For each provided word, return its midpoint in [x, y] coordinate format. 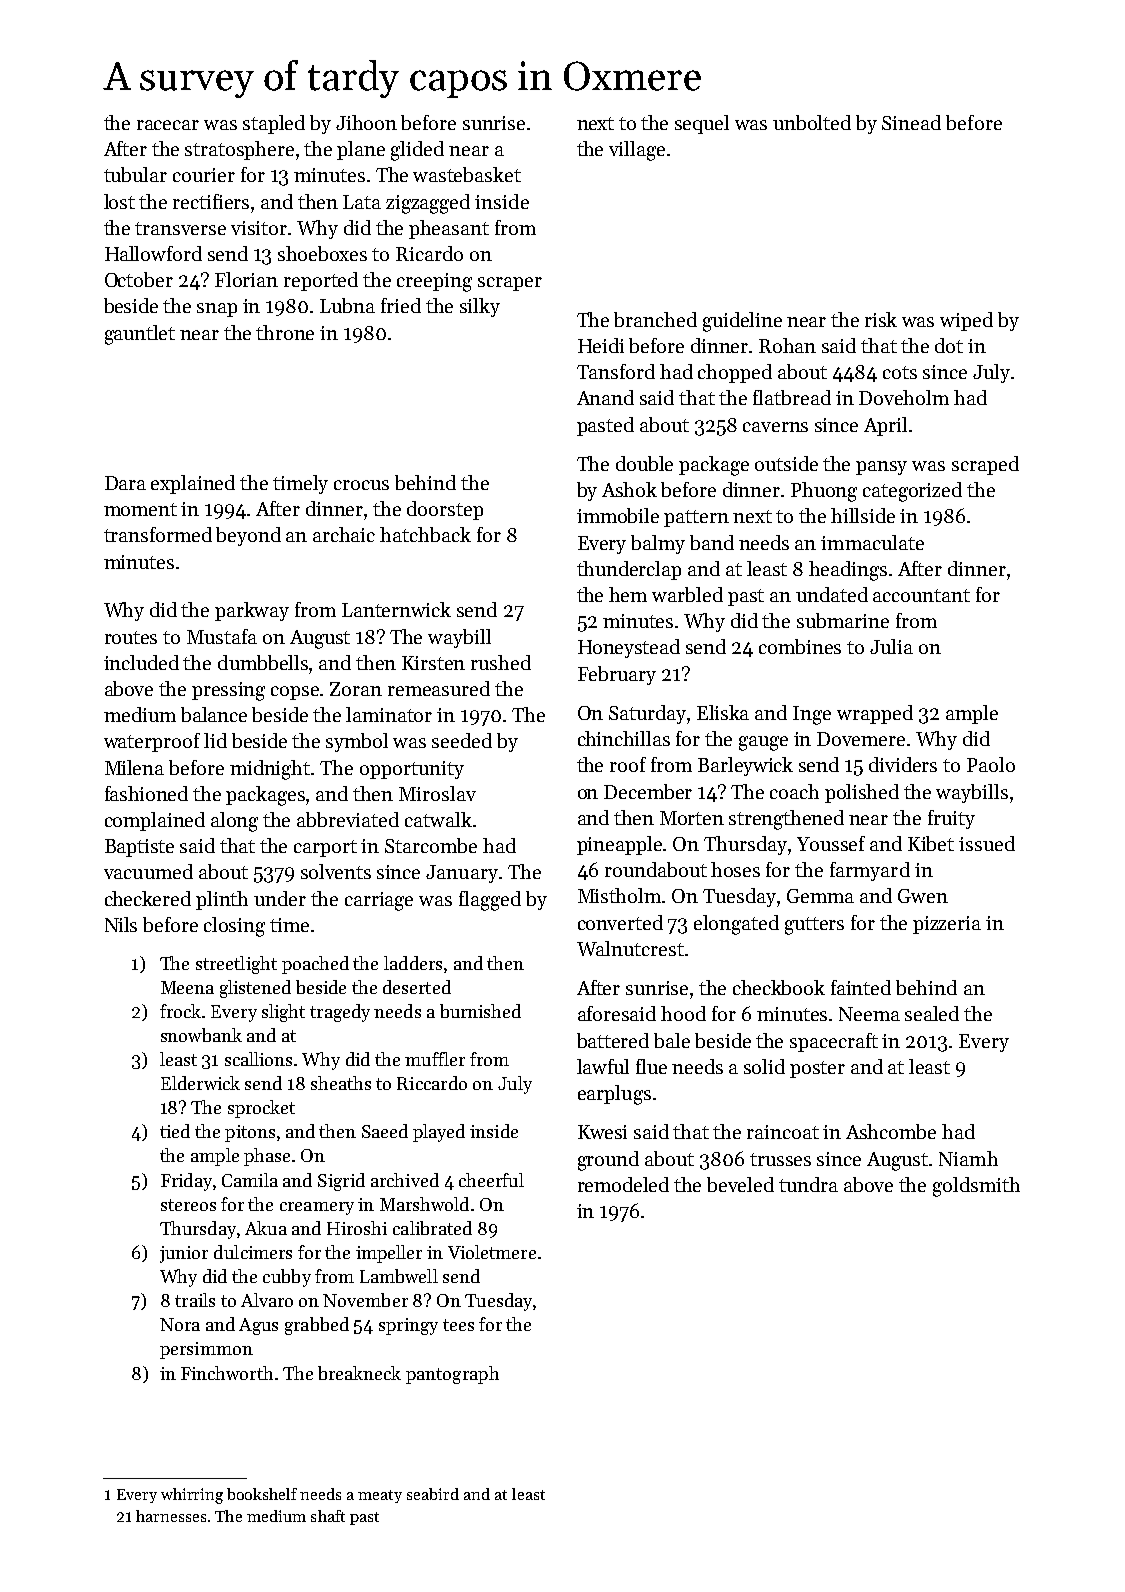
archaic [344, 534]
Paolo [991, 764]
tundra [808, 1184]
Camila [250, 1180]
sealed [932, 1013]
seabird [433, 1494]
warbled [687, 594]
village [637, 151]
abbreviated [348, 819]
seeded [462, 740]
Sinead [911, 122]
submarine [843, 620]
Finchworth [227, 1373]
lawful [603, 1066]
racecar [168, 125]
